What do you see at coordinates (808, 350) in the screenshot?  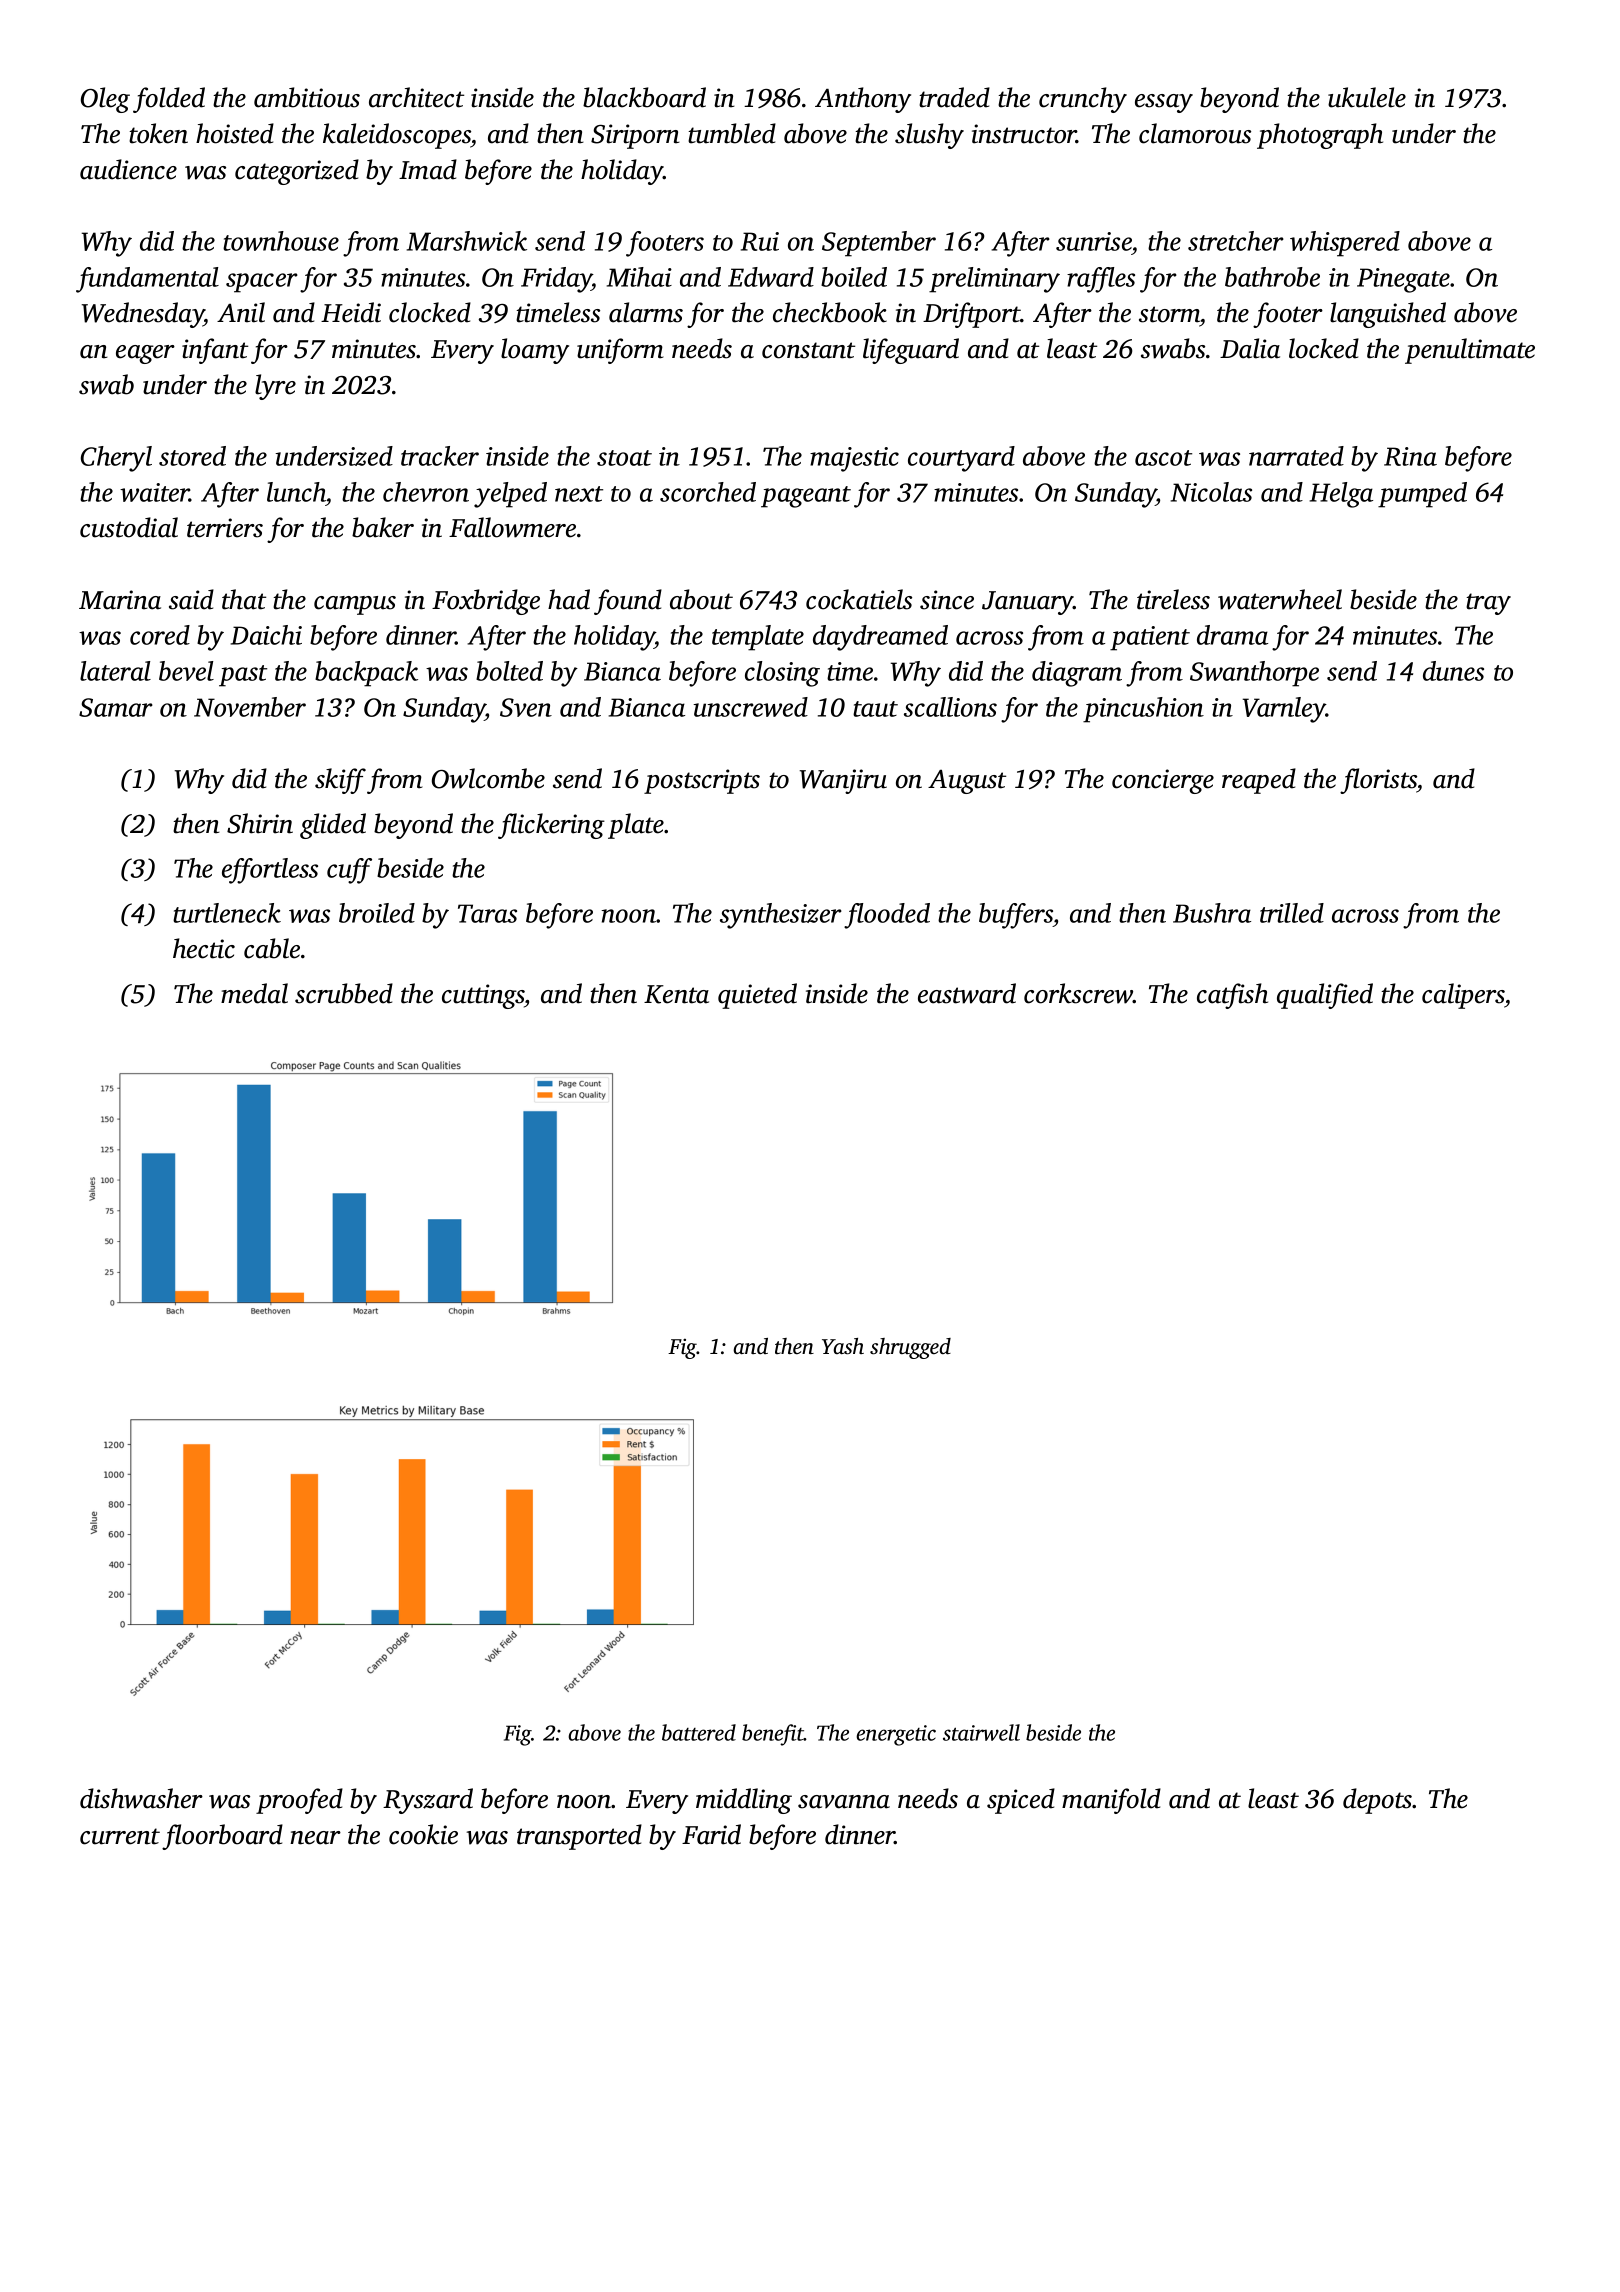 I see `constant` at bounding box center [808, 350].
